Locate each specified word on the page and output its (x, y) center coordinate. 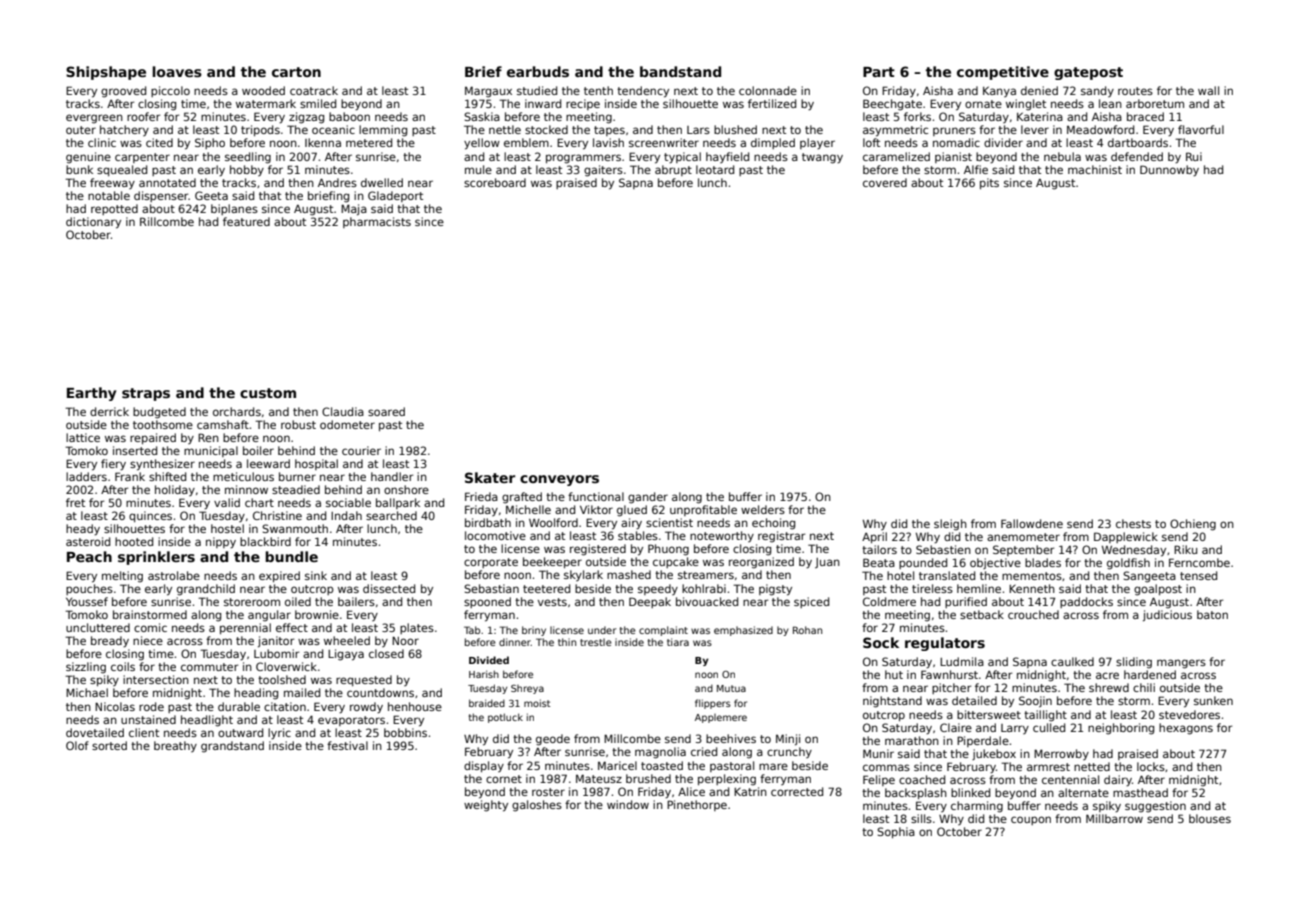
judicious (1167, 615)
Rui (1194, 156)
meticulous (243, 476)
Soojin (1035, 701)
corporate (491, 563)
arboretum (1155, 103)
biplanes (234, 209)
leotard (715, 169)
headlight (207, 721)
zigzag (306, 118)
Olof (77, 745)
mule (478, 169)
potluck (505, 718)
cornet (504, 779)
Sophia (896, 832)
